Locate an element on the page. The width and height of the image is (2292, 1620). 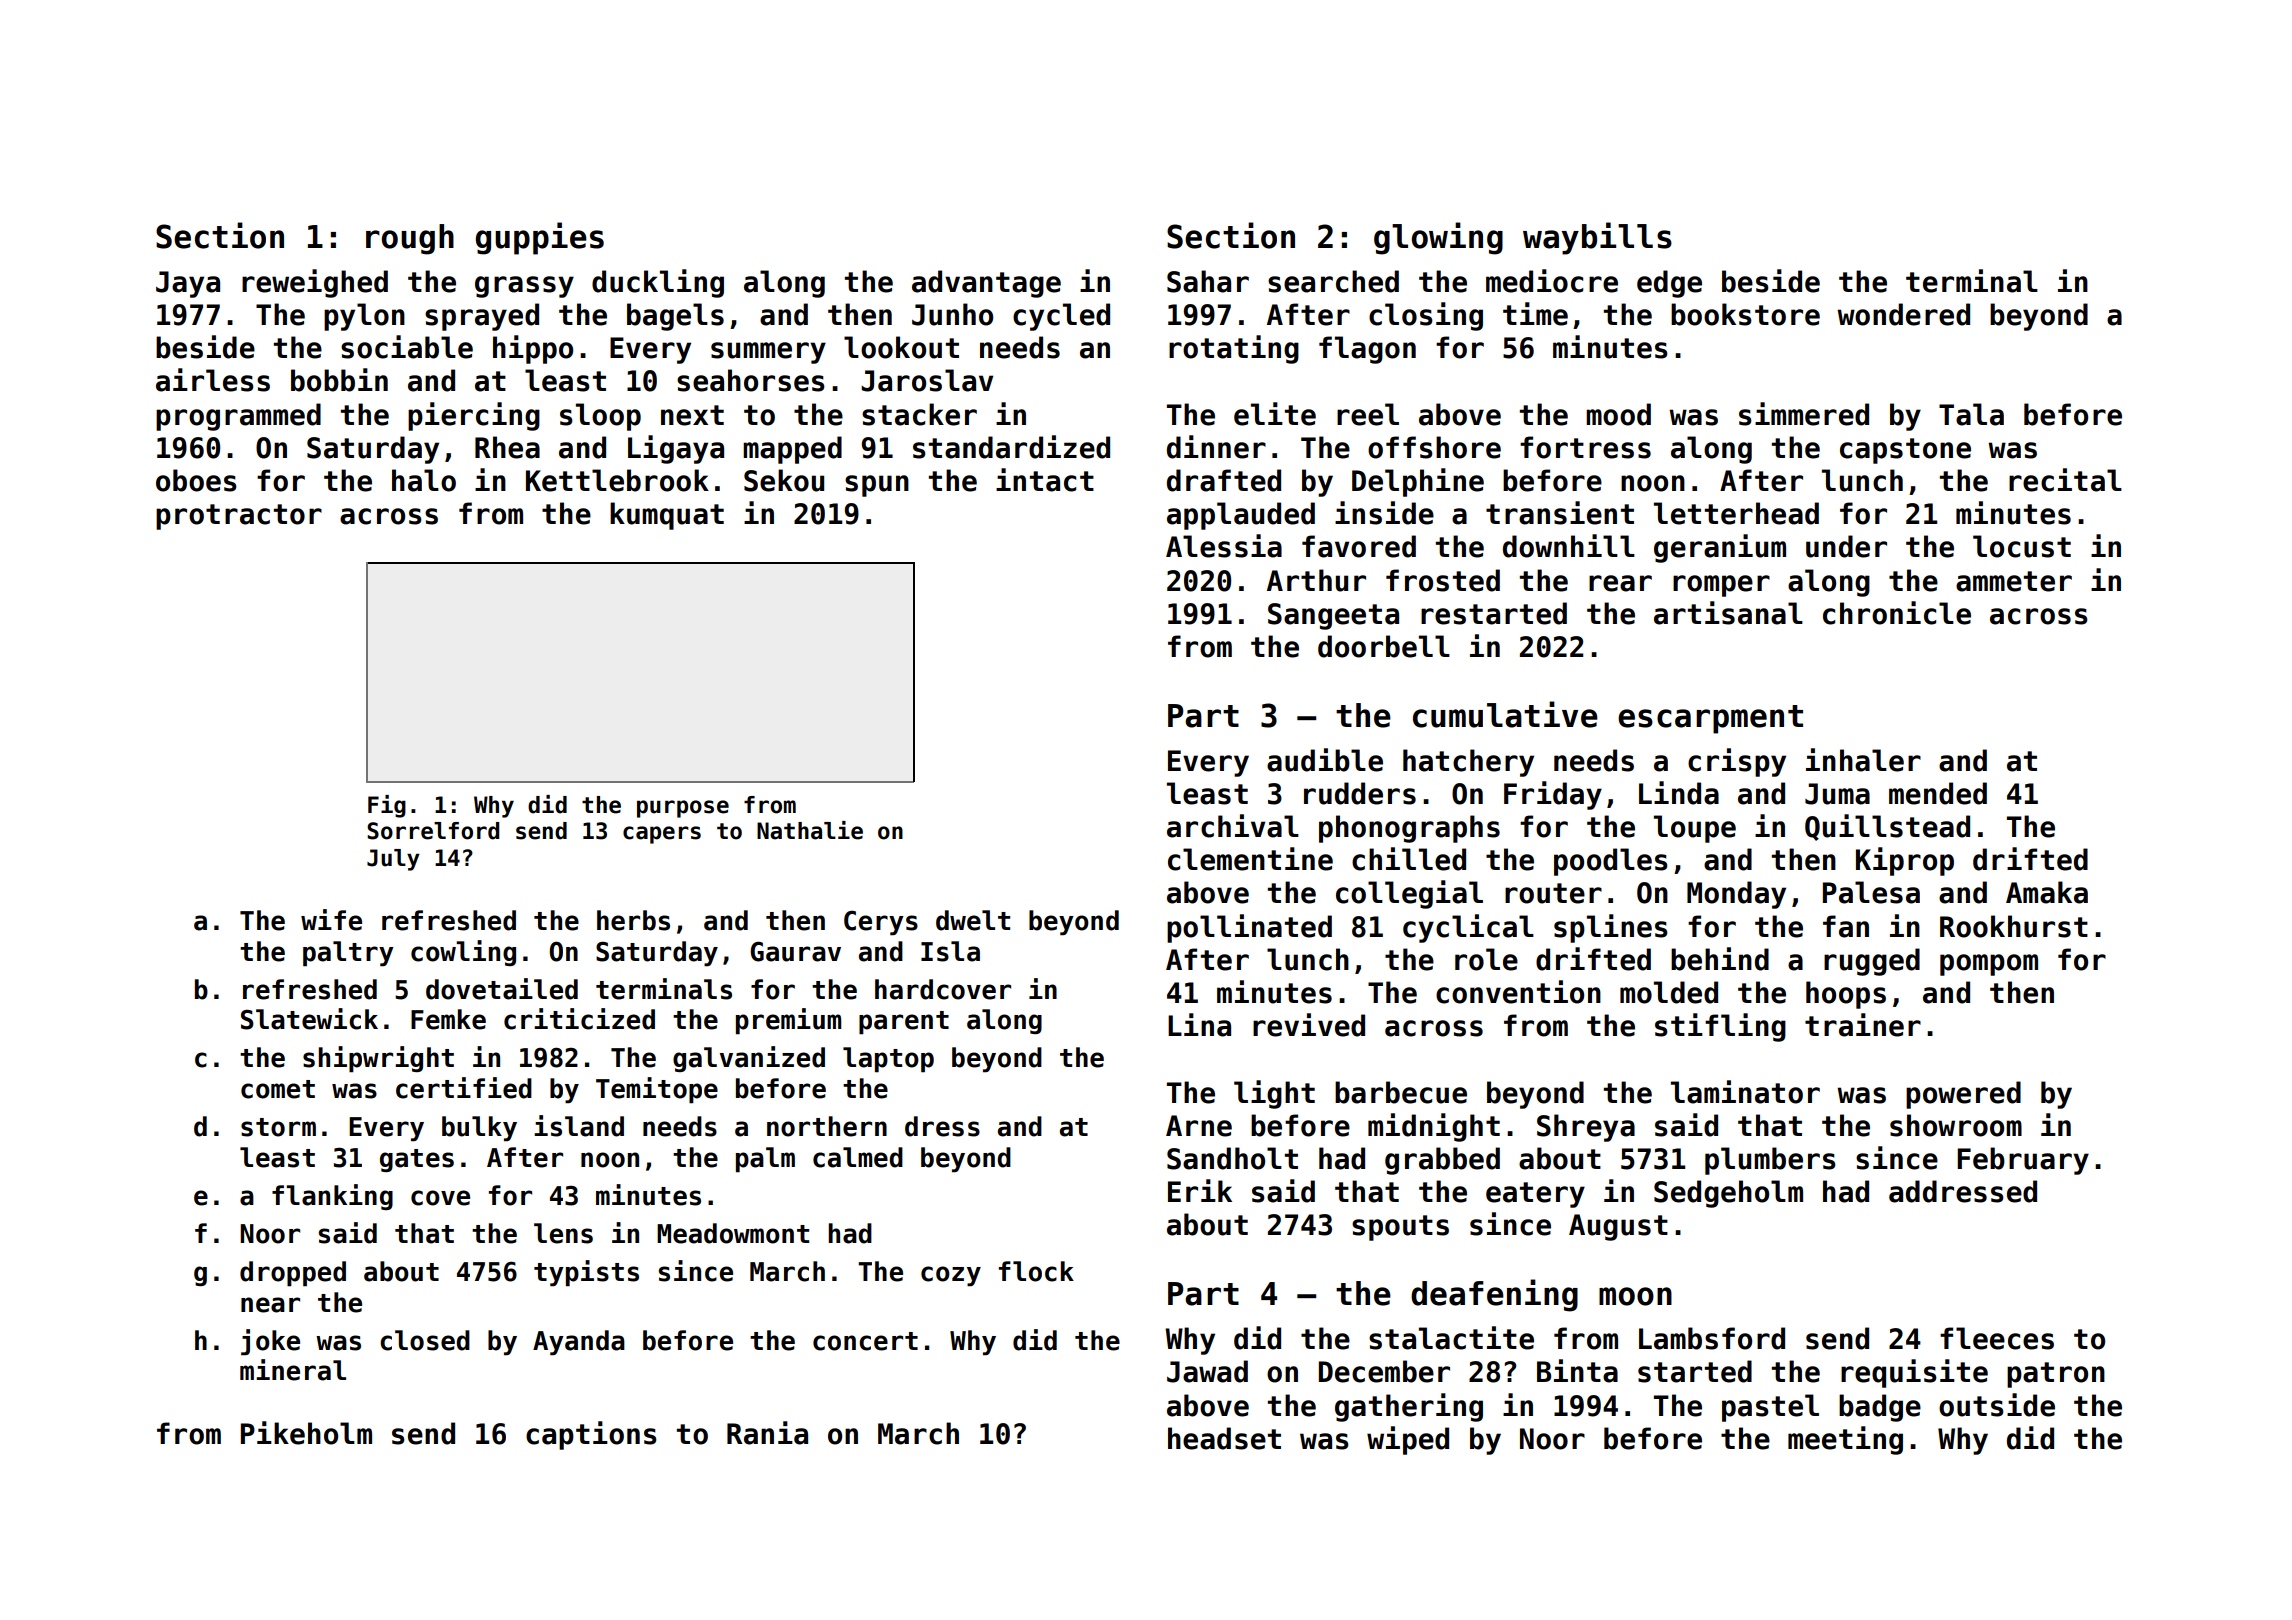
August is located at coordinates (1618, 1227).
